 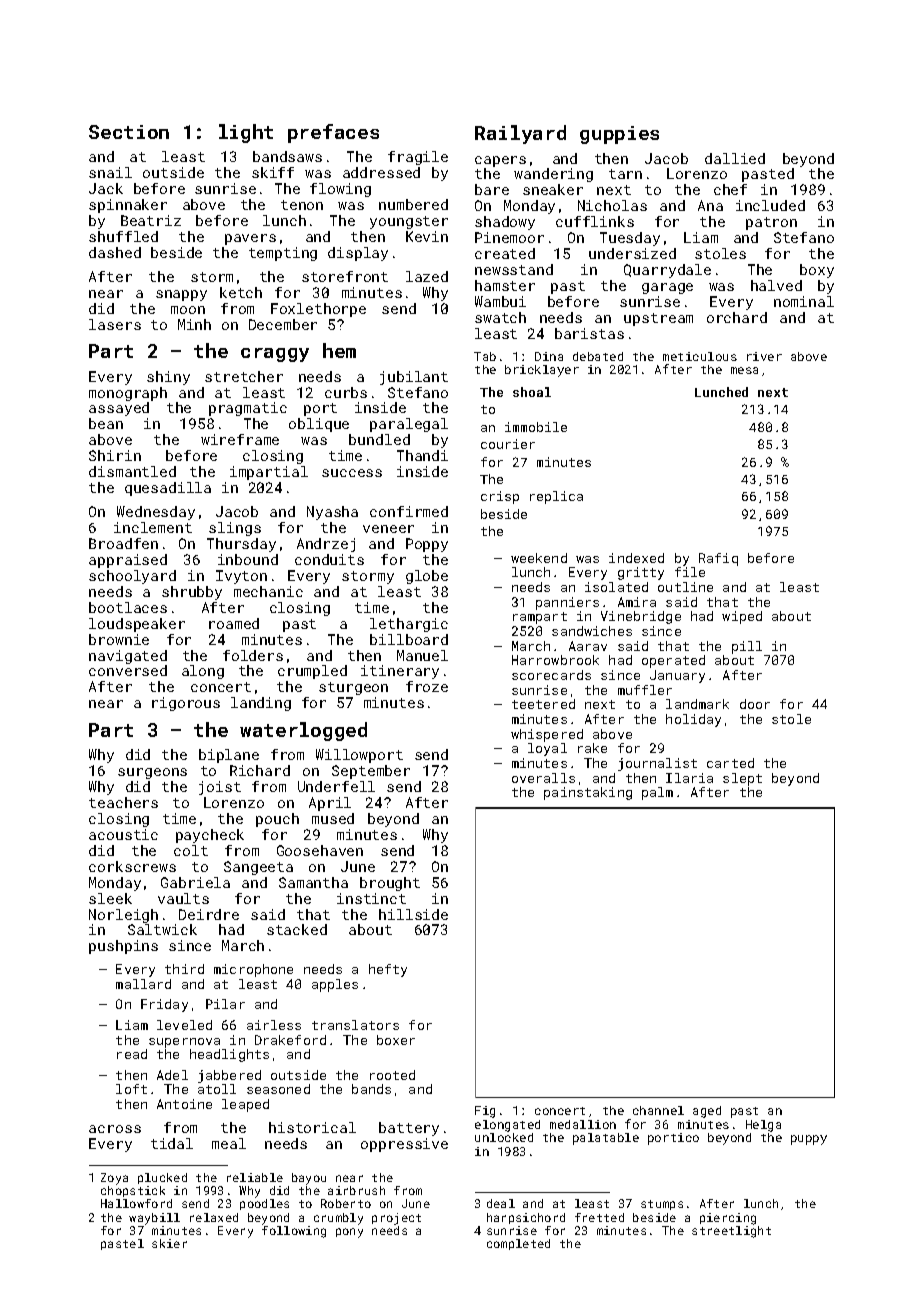 I want to click on channel, so click(x=658, y=1110).
